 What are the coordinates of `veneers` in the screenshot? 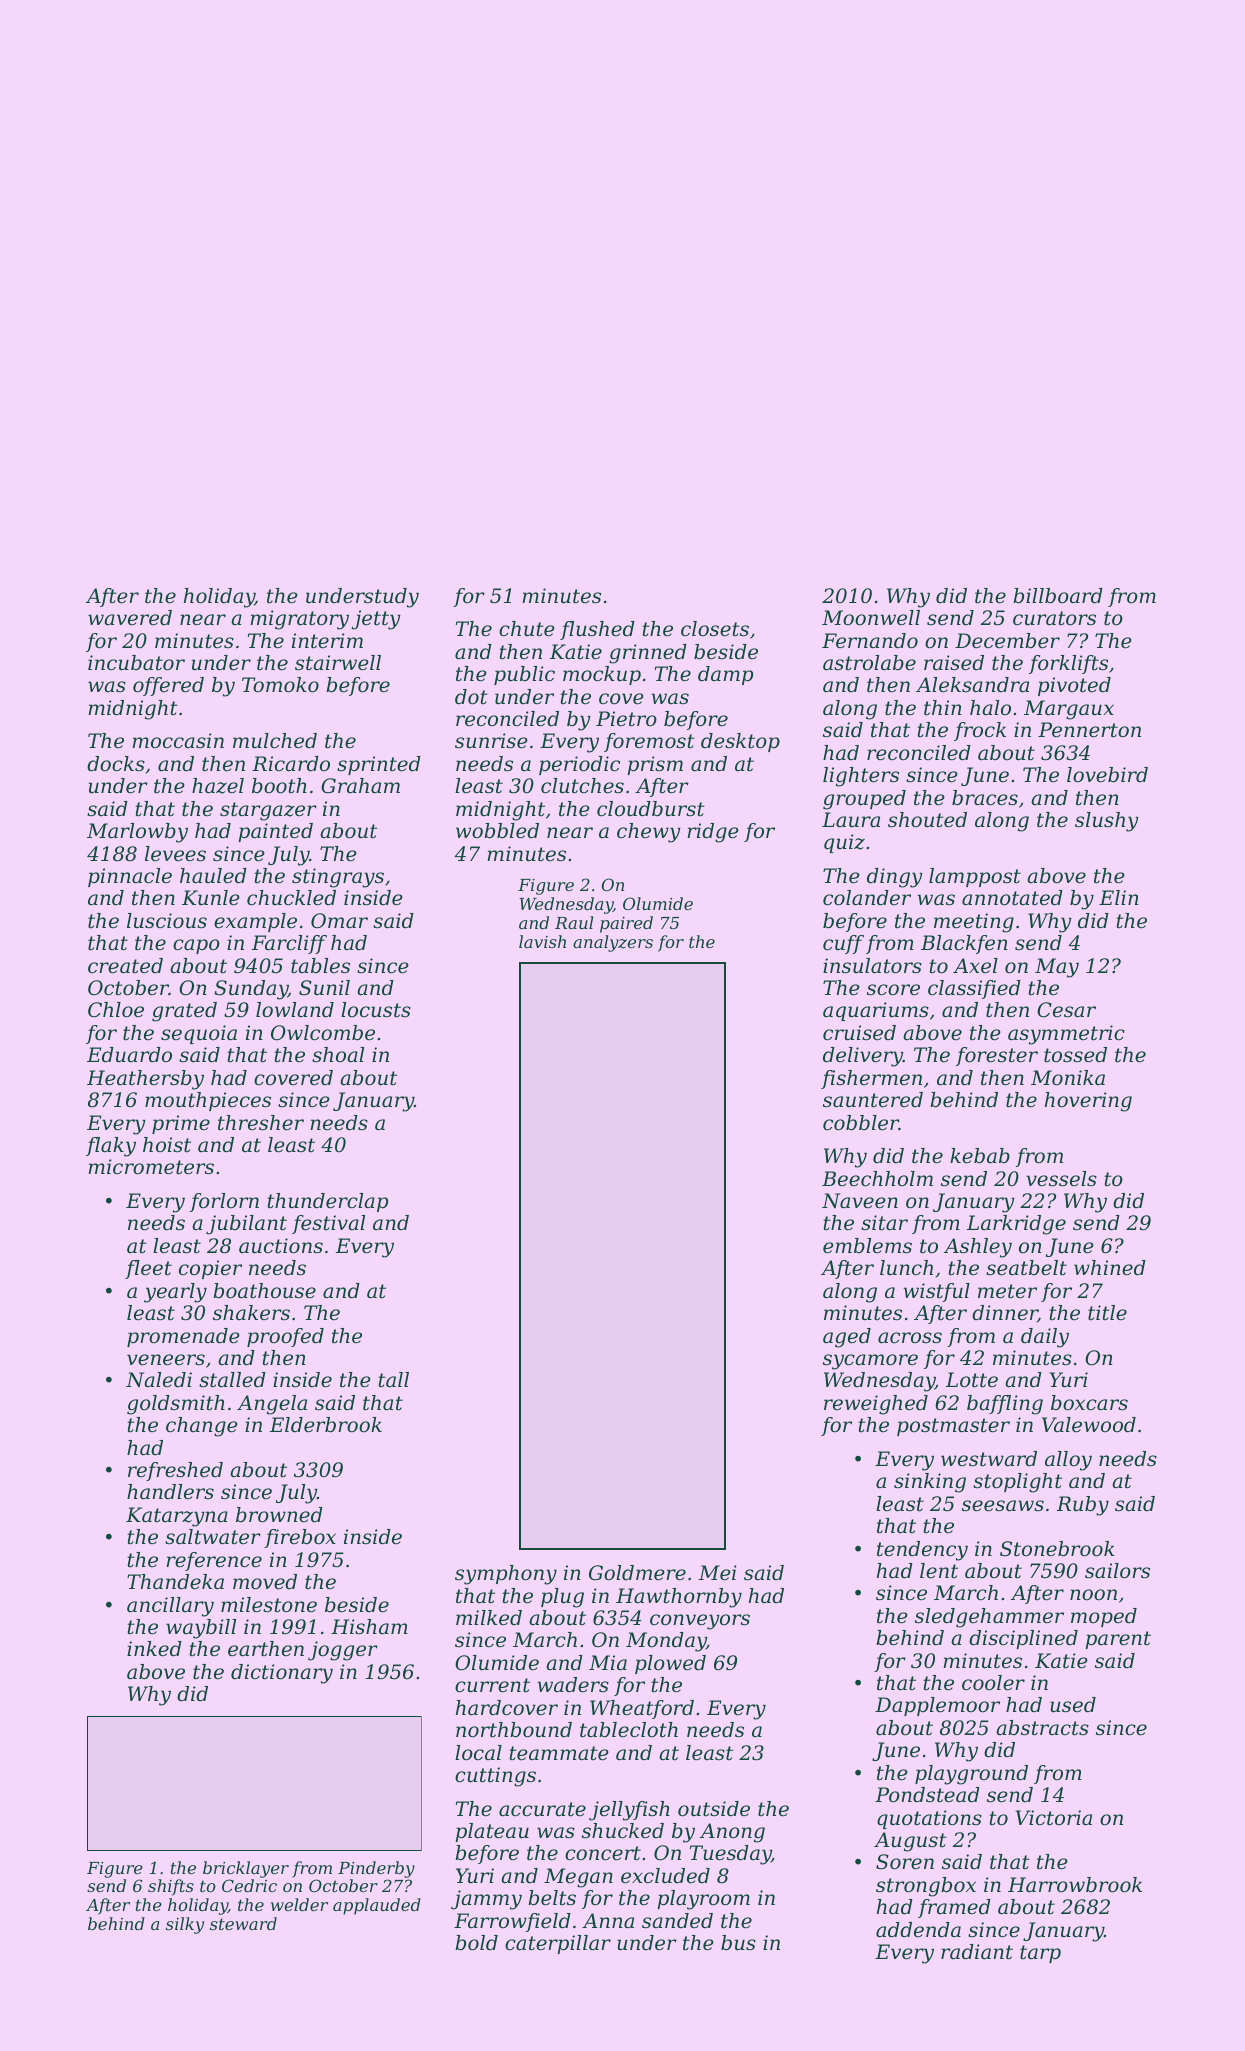 It's located at (166, 1360).
